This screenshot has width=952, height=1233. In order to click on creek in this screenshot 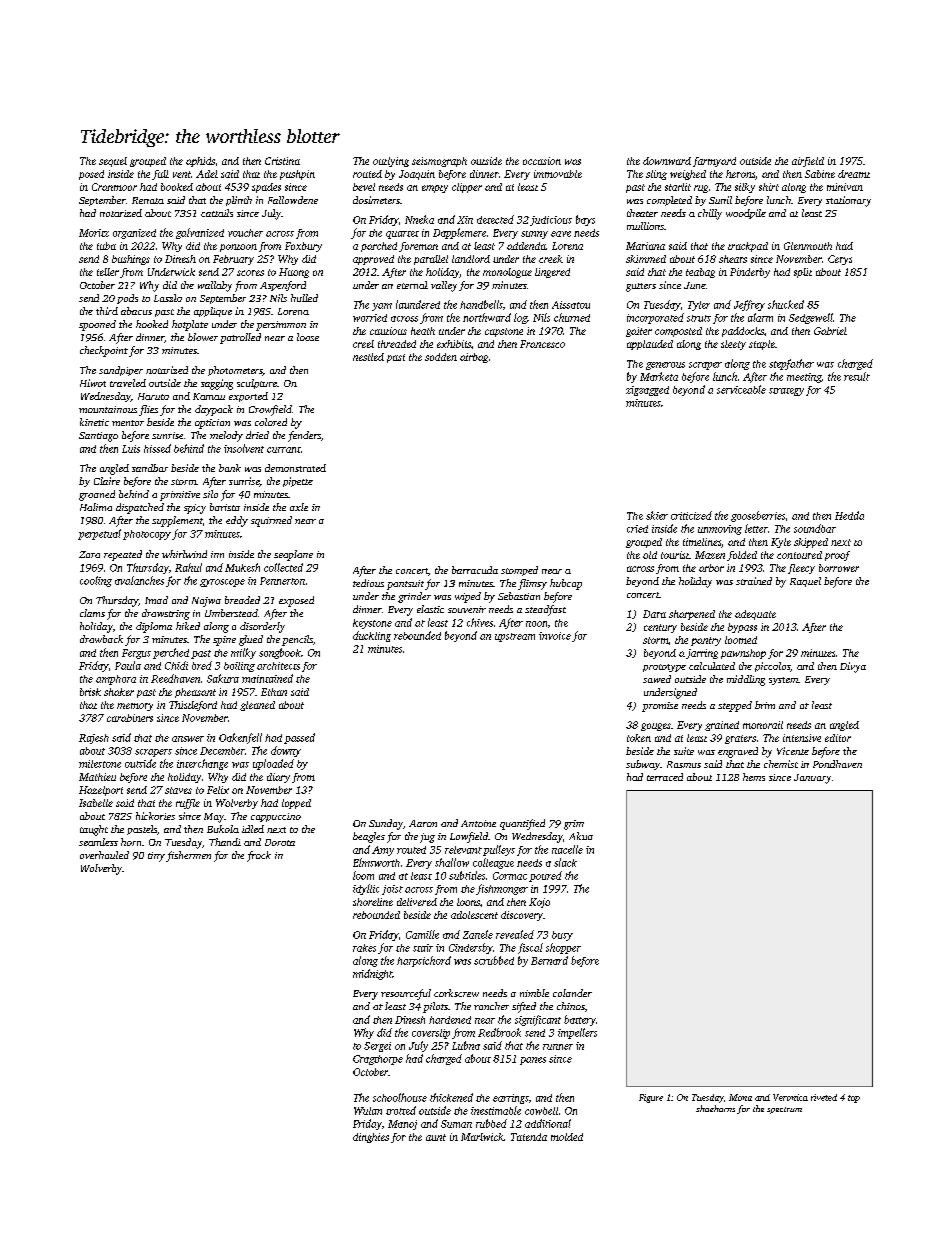, I will do `click(551, 259)`.
